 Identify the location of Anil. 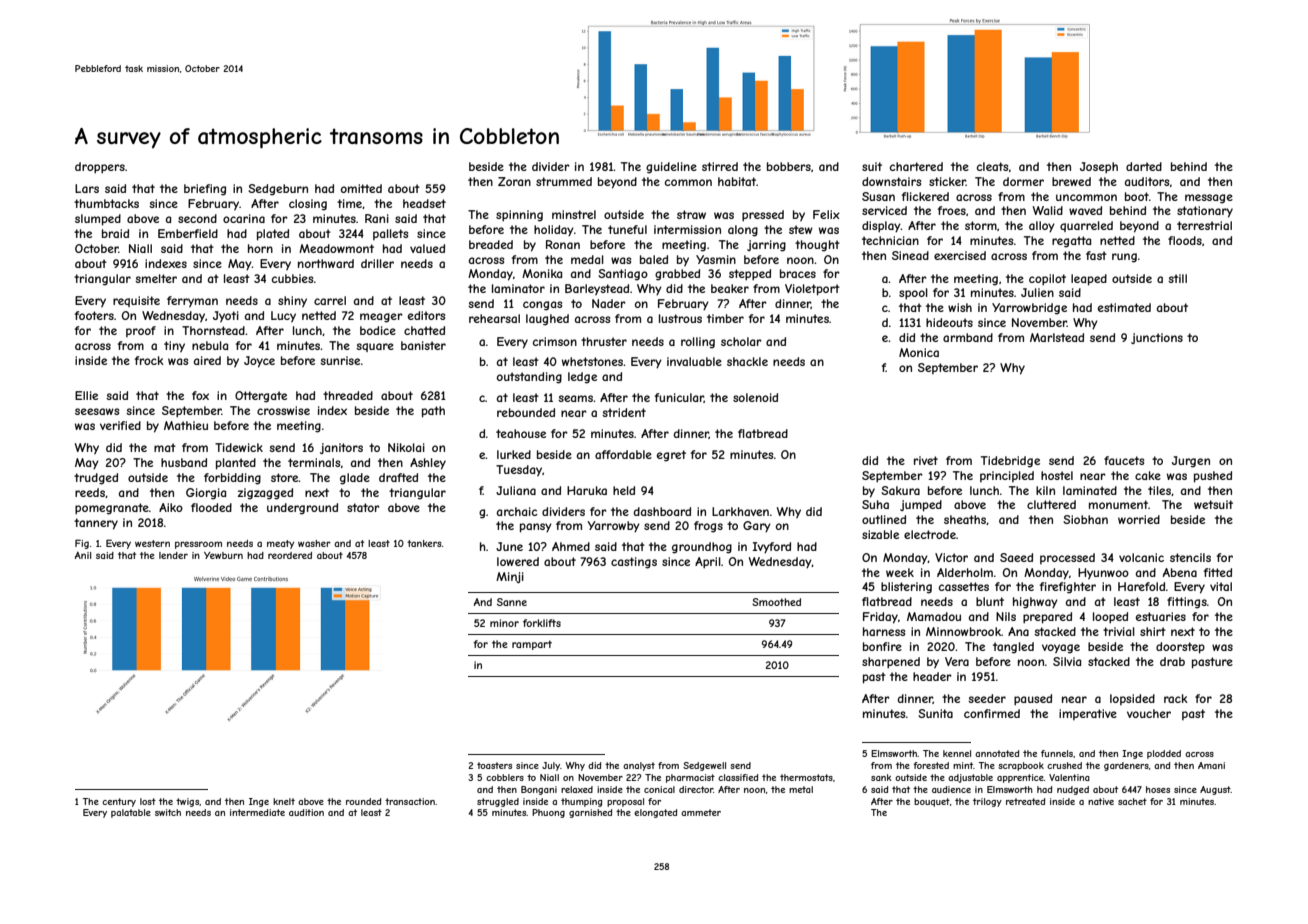
(83, 555).
